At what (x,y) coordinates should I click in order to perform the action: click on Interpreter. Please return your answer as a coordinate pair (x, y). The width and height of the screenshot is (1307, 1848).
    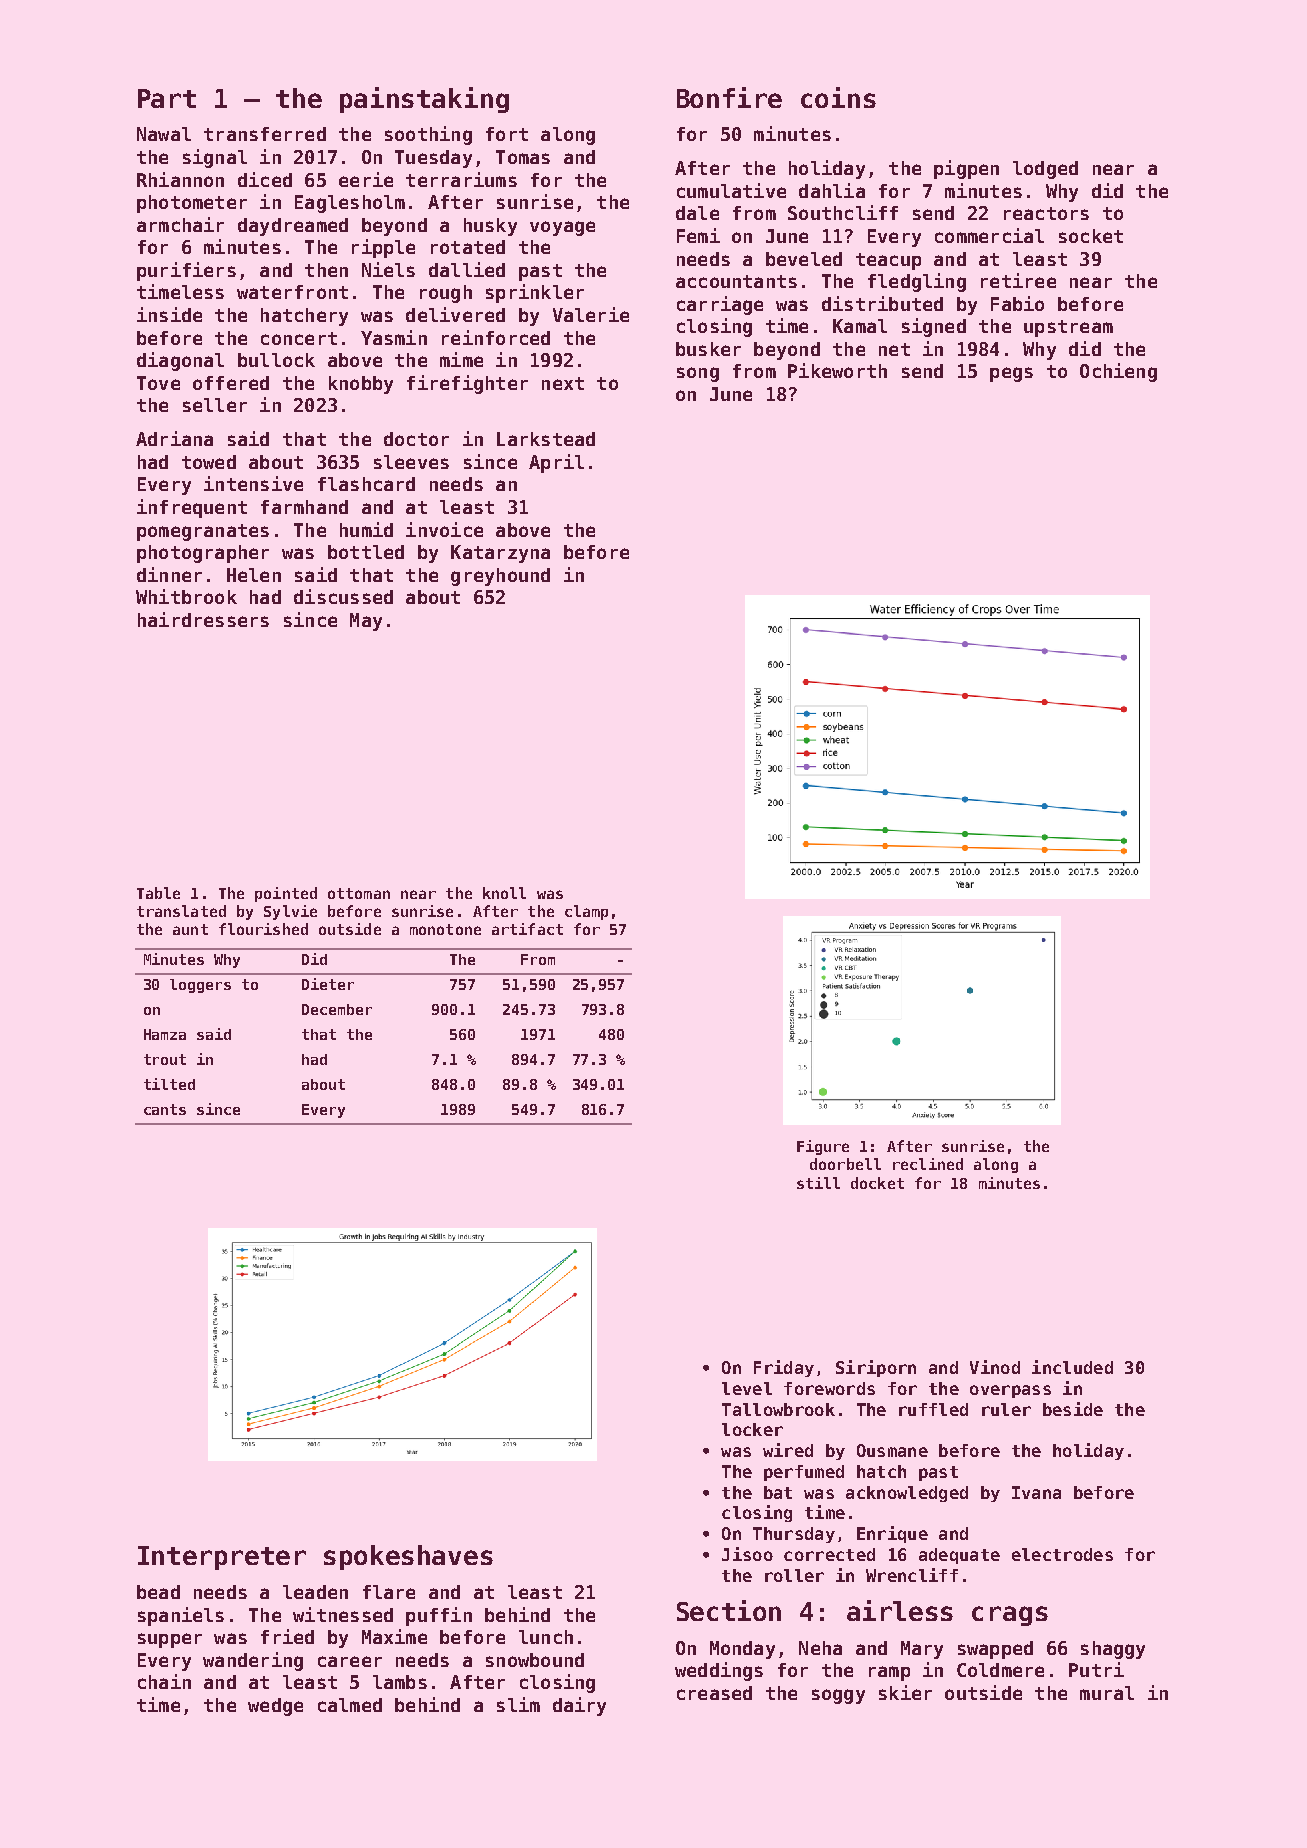
    Looking at the image, I should click on (222, 1558).
